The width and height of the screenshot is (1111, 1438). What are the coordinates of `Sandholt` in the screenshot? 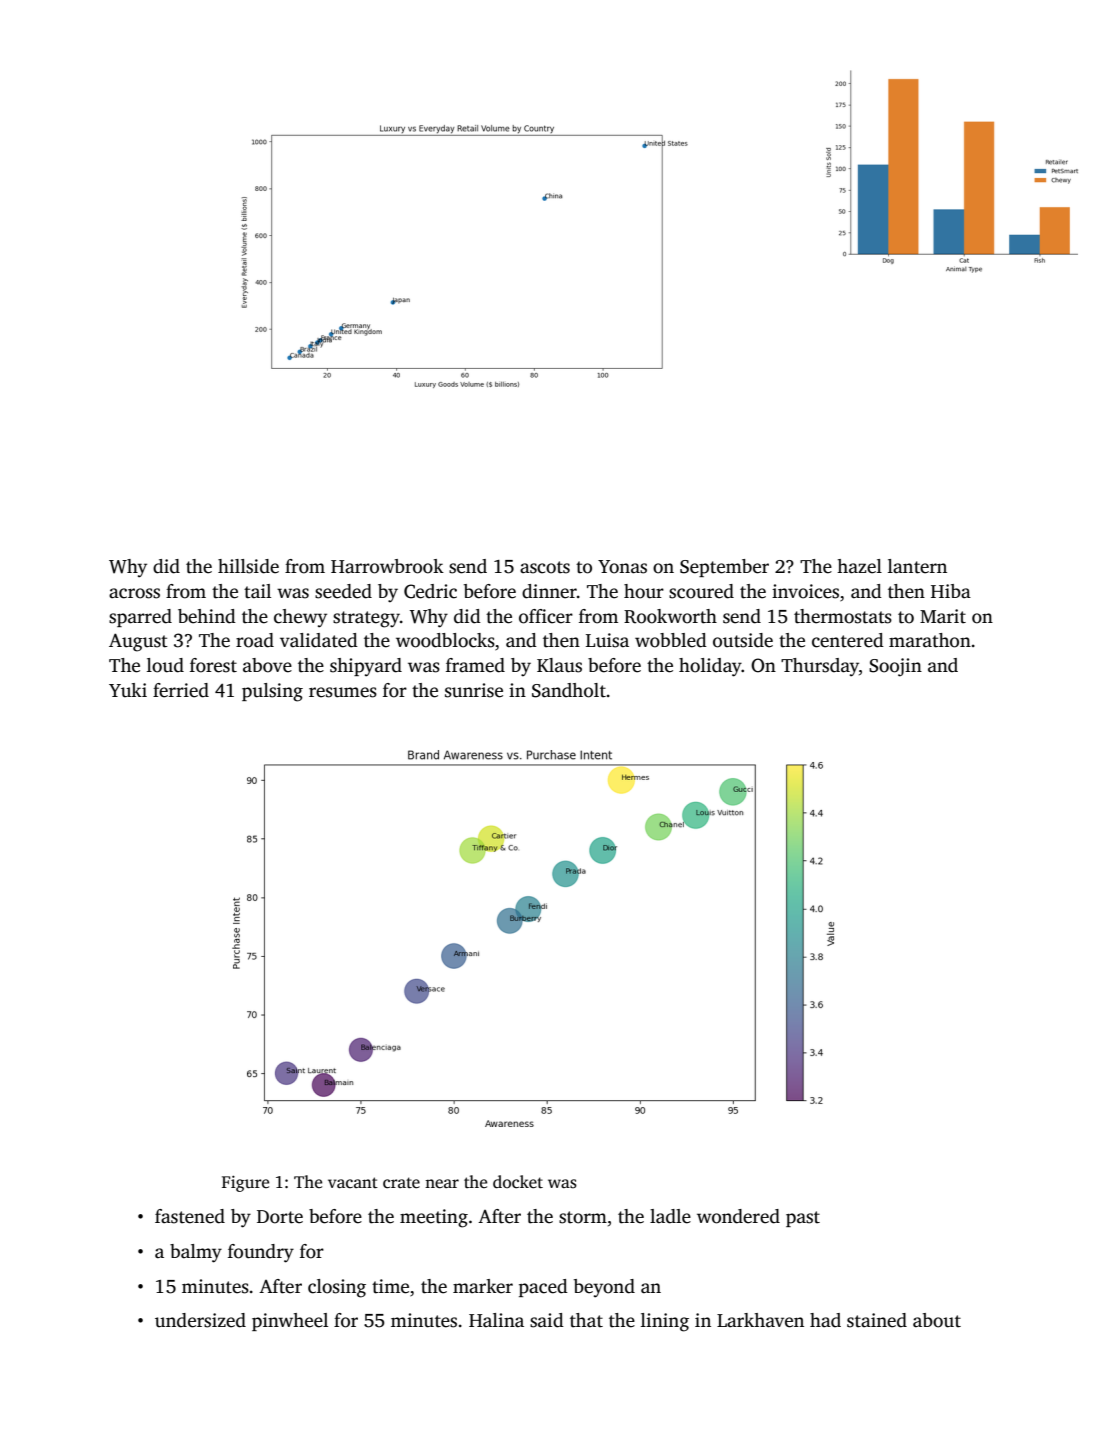 It's located at (569, 690).
